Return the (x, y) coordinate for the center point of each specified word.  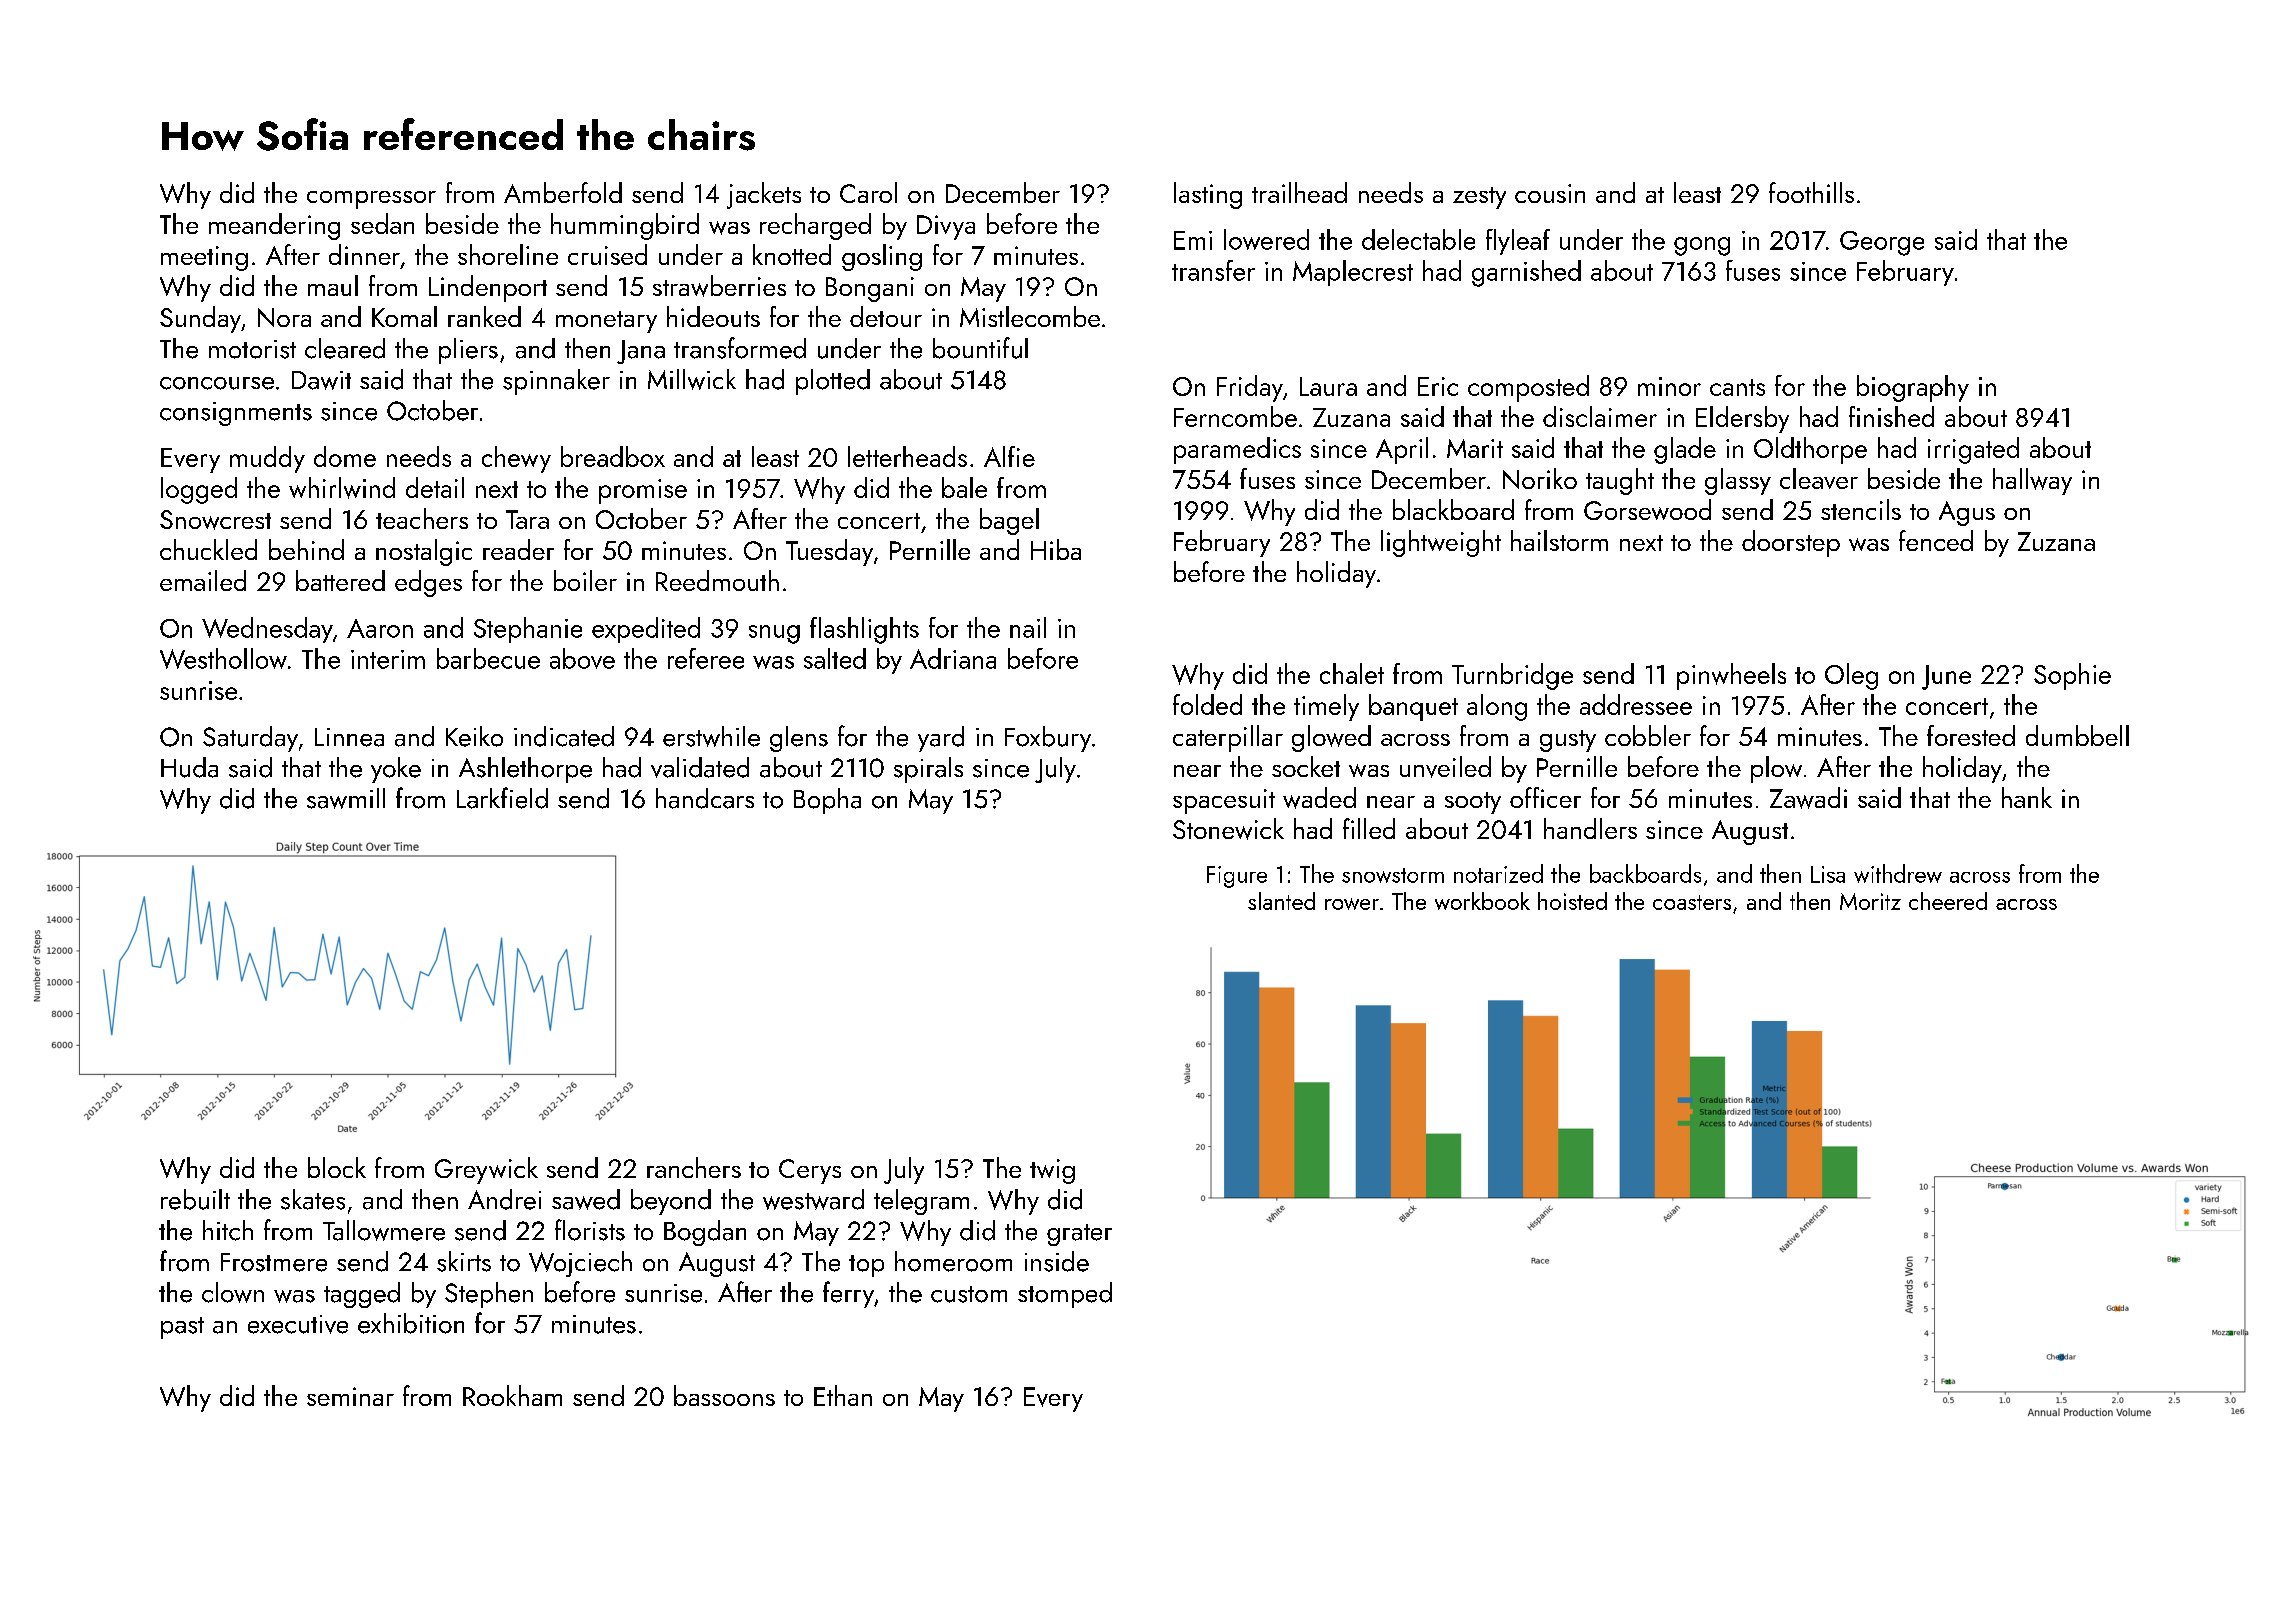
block (337, 1167)
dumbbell (2077, 735)
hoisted (1572, 901)
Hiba (1056, 549)
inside (1057, 1261)
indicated (564, 736)
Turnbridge (1512, 676)
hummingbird (625, 226)
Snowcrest (215, 520)
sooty (1473, 803)
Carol (868, 192)
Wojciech (580, 1264)
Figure (1237, 877)
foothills (1811, 192)
